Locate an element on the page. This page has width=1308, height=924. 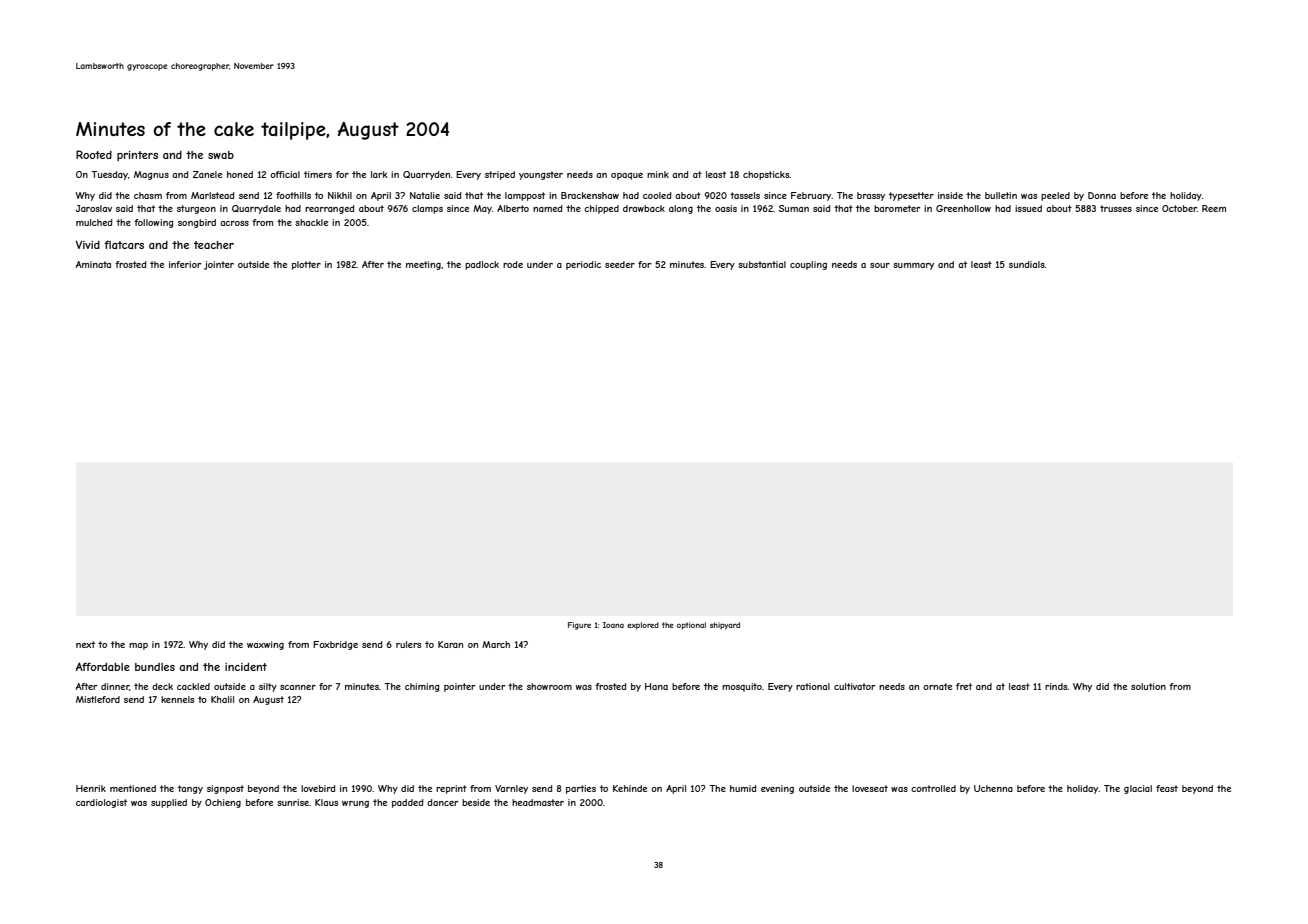
cardiologist is located at coordinates (101, 803).
